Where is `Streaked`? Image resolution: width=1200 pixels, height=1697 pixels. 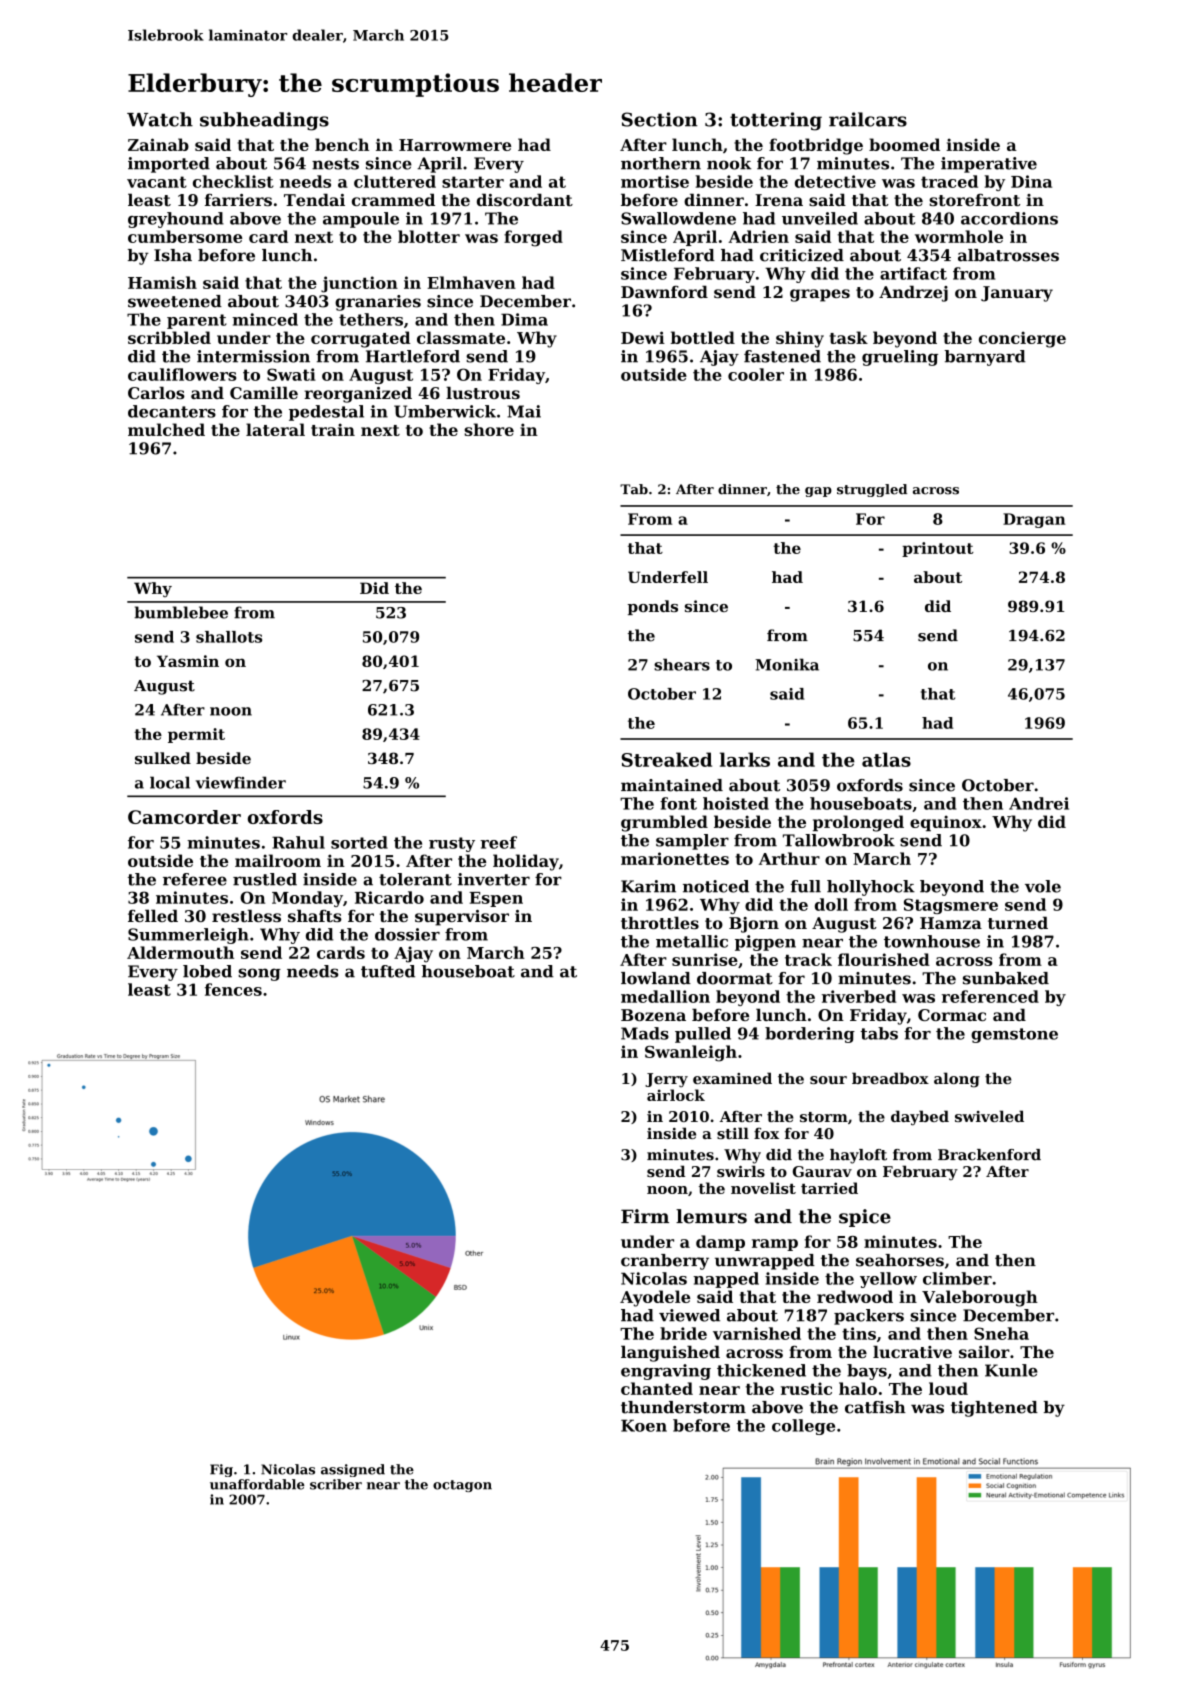 Streaked is located at coordinates (666, 759).
